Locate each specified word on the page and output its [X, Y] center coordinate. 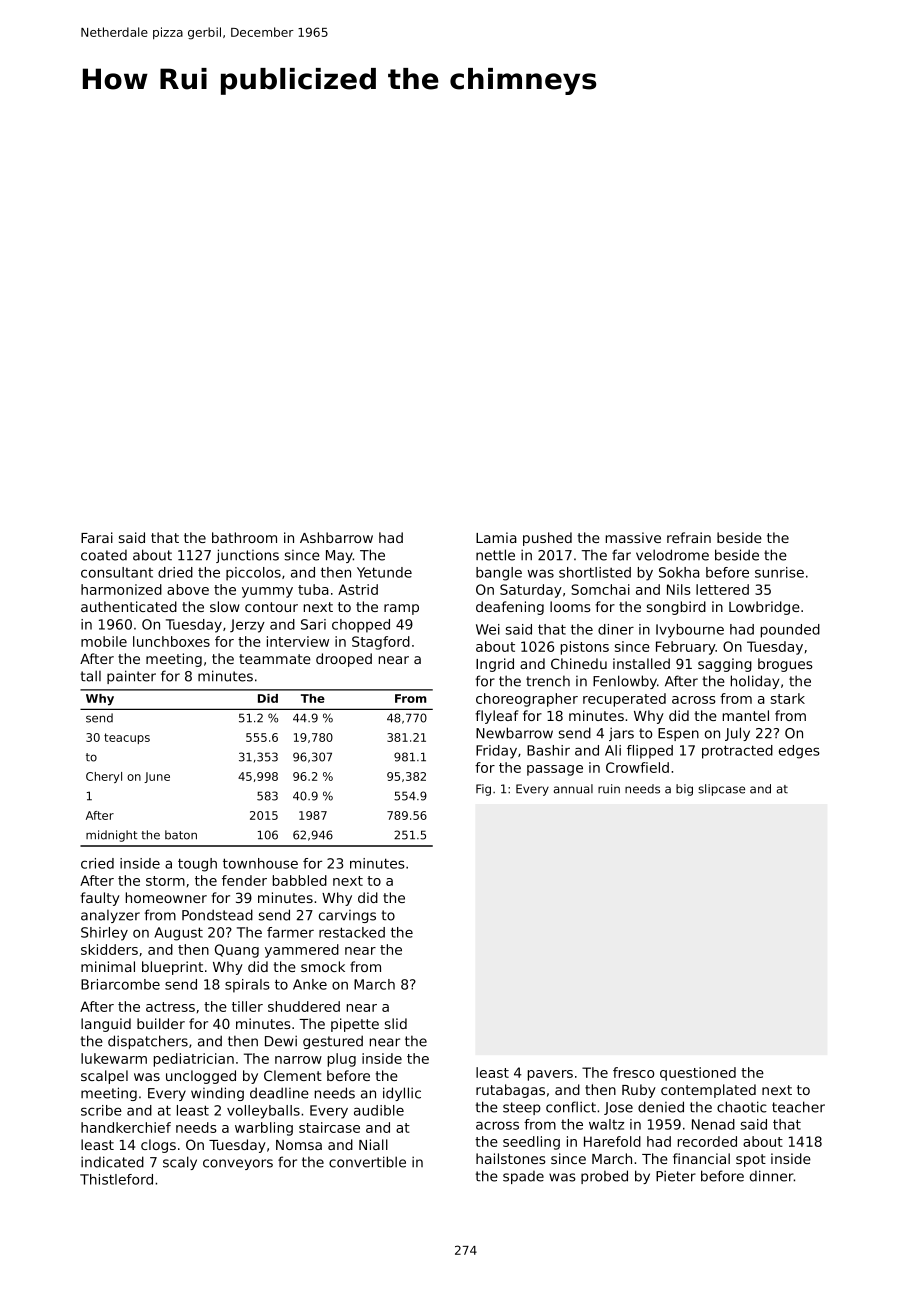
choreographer [527, 700]
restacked [352, 932]
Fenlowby [625, 682]
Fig [483, 790]
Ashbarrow [336, 537]
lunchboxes [171, 641]
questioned [698, 1074]
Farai [97, 537]
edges [799, 752]
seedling [531, 1143]
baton [181, 835]
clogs [158, 1146]
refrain [689, 537]
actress [170, 1007]
